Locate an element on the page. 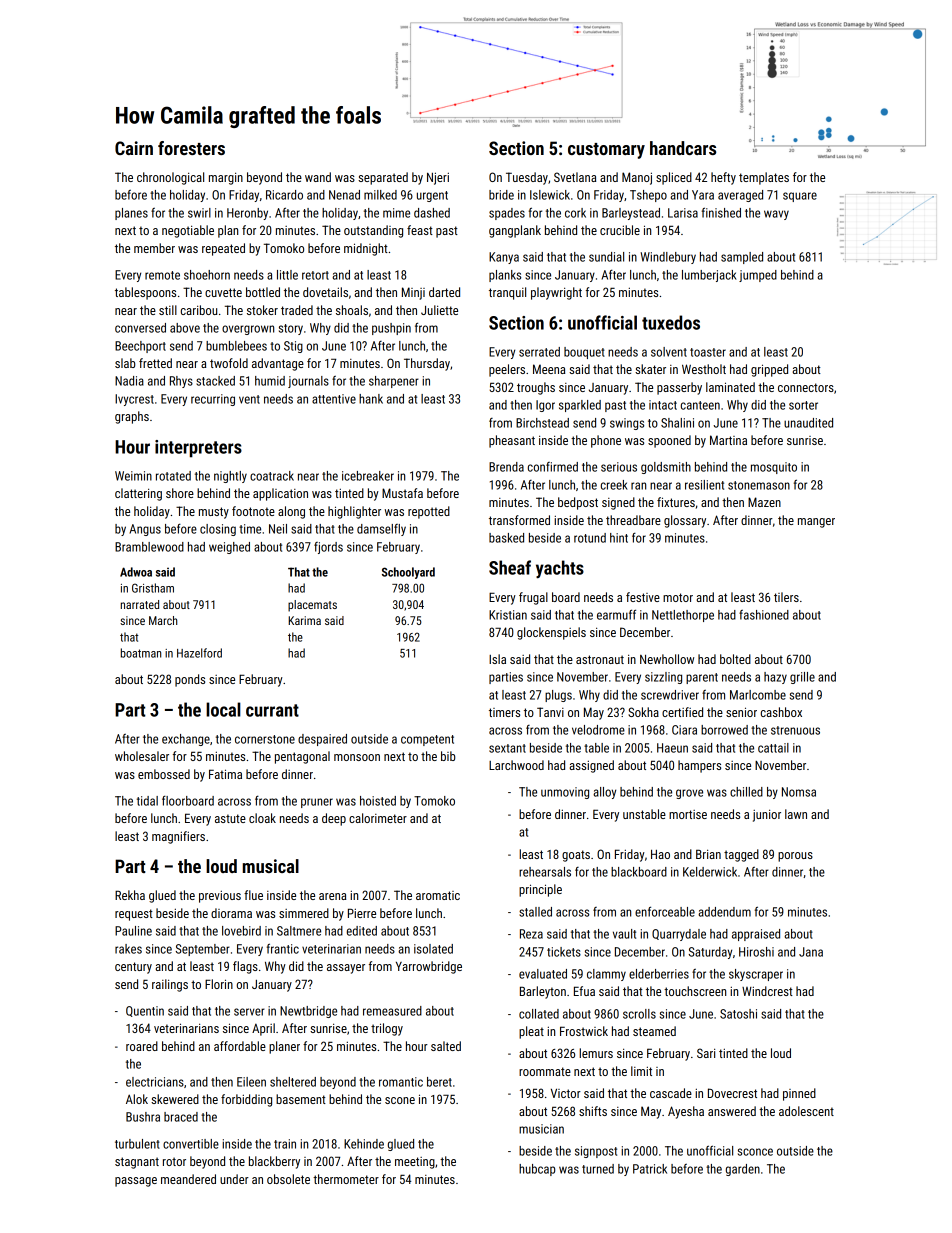 The width and height of the page is (952, 1233). Njeri is located at coordinates (438, 178).
